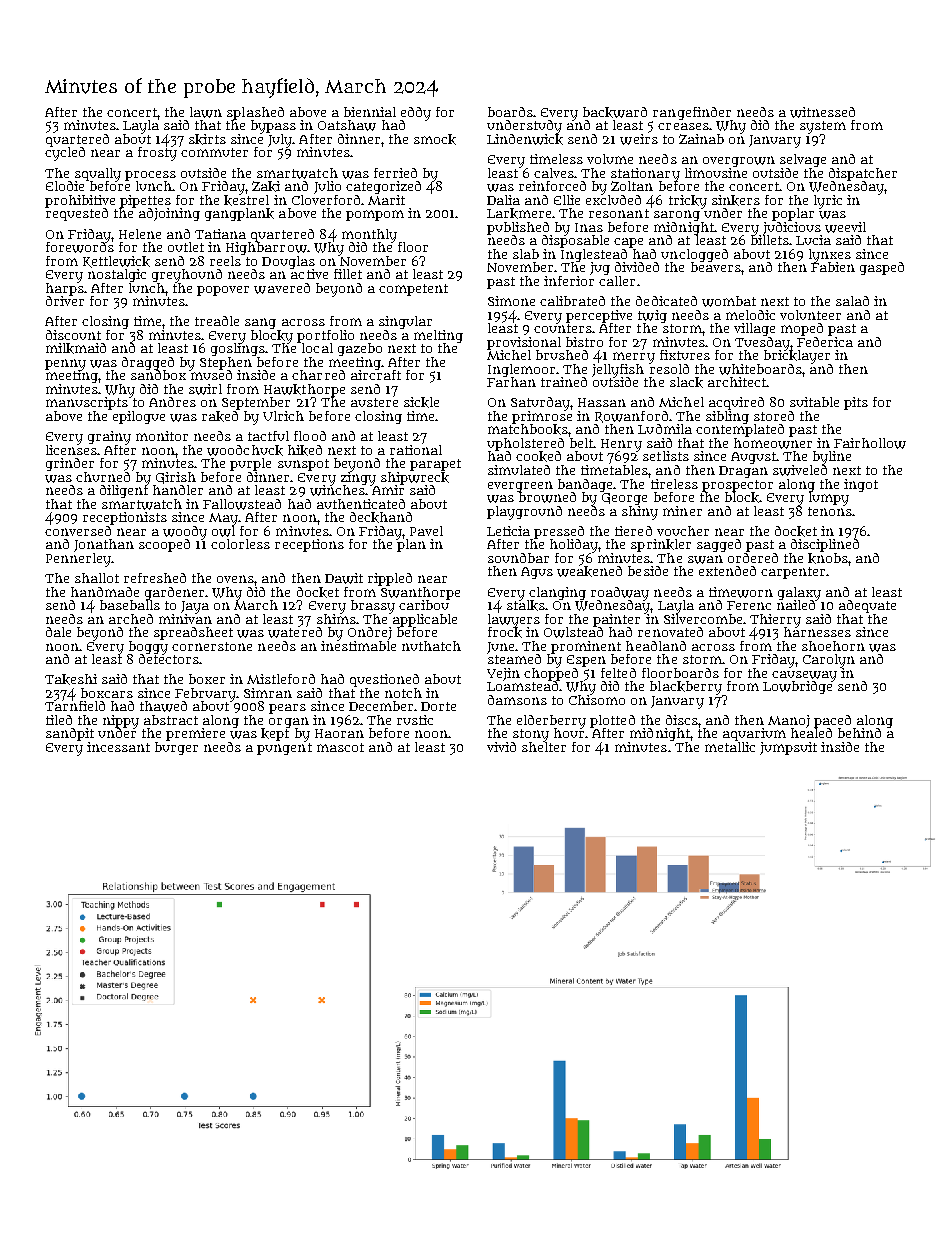 The image size is (952, 1233). What do you see at coordinates (573, 632) in the image?
I see `Owlstead` at bounding box center [573, 632].
